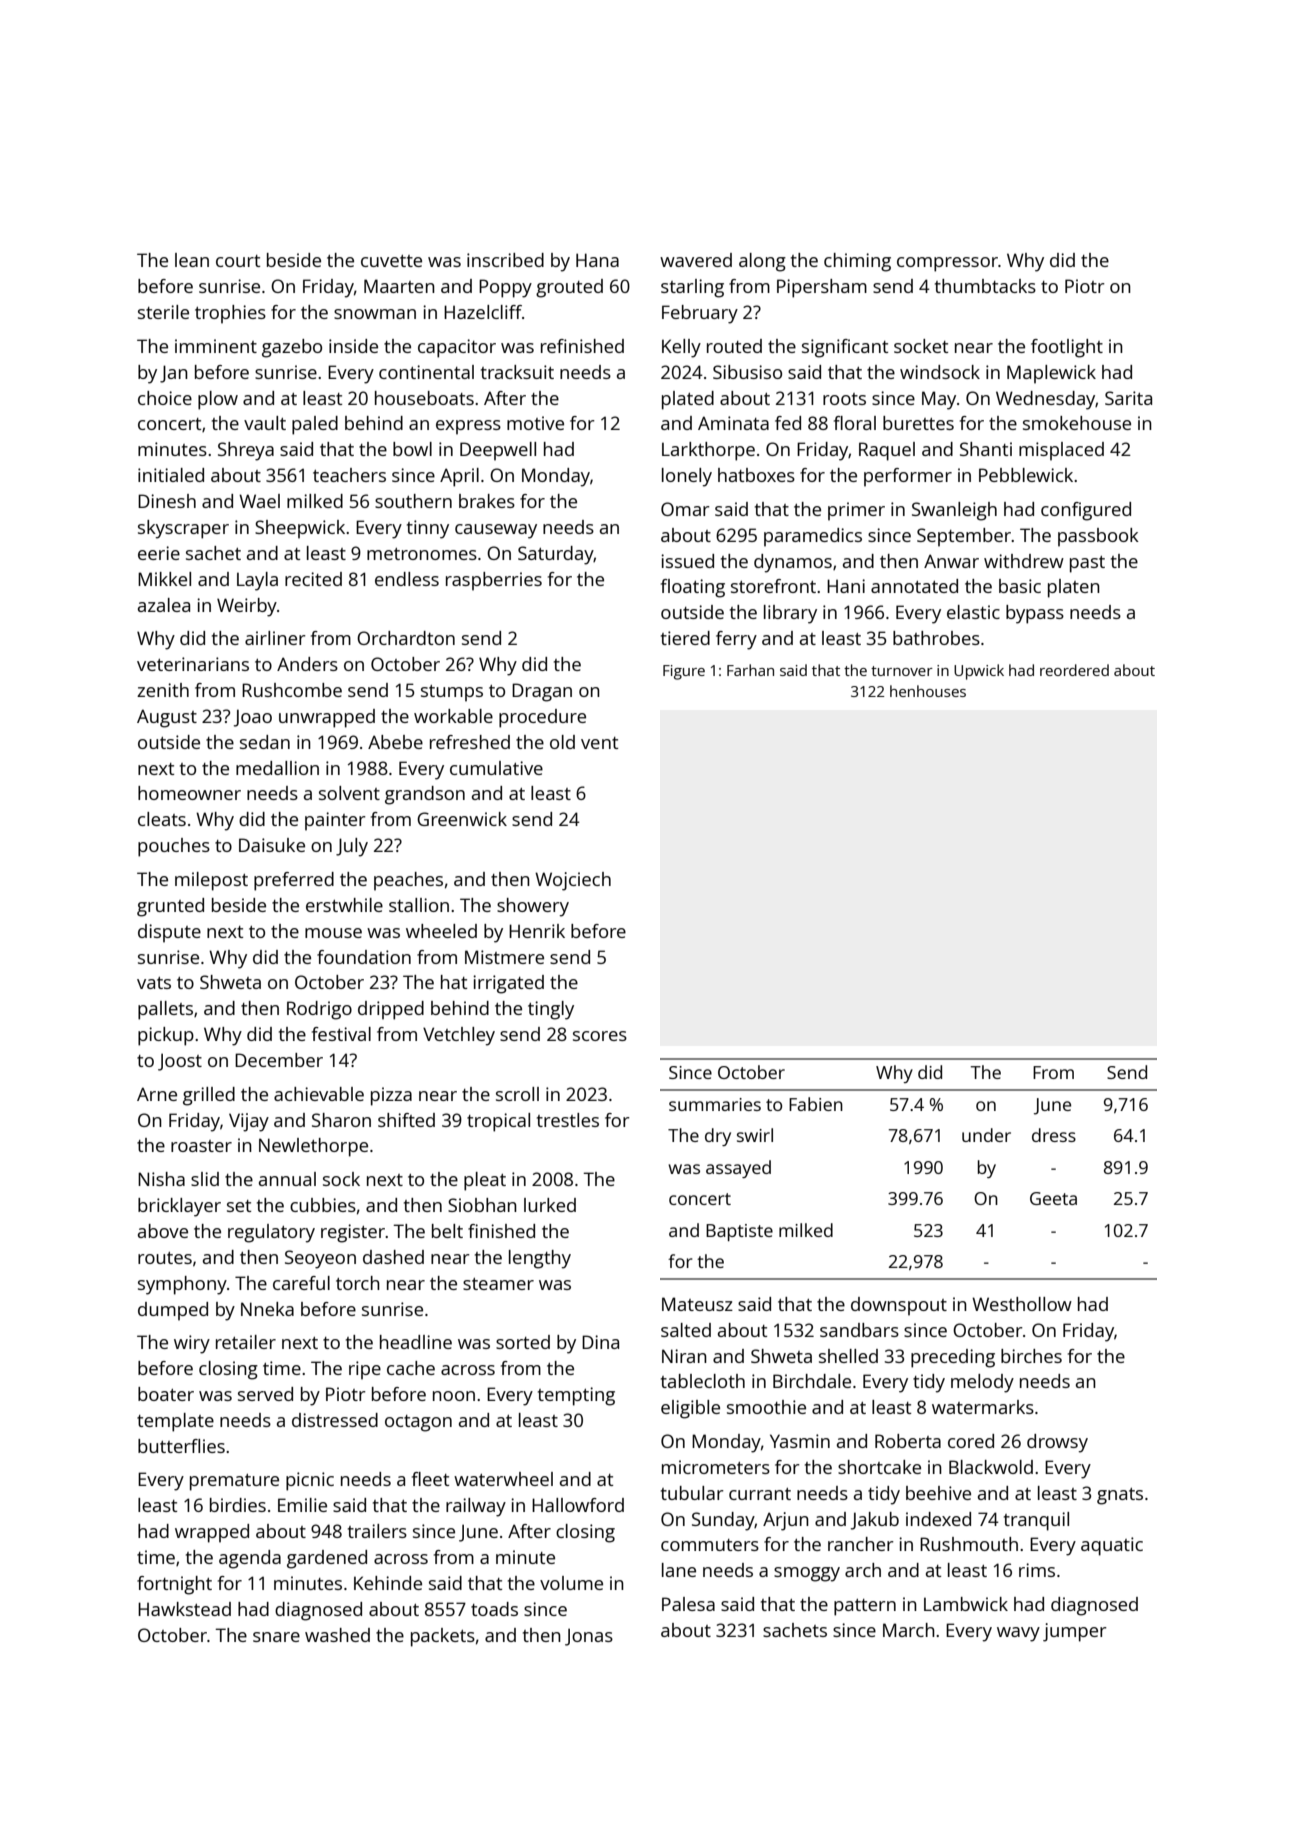  What do you see at coordinates (573, 881) in the screenshot?
I see `Wojciech` at bounding box center [573, 881].
